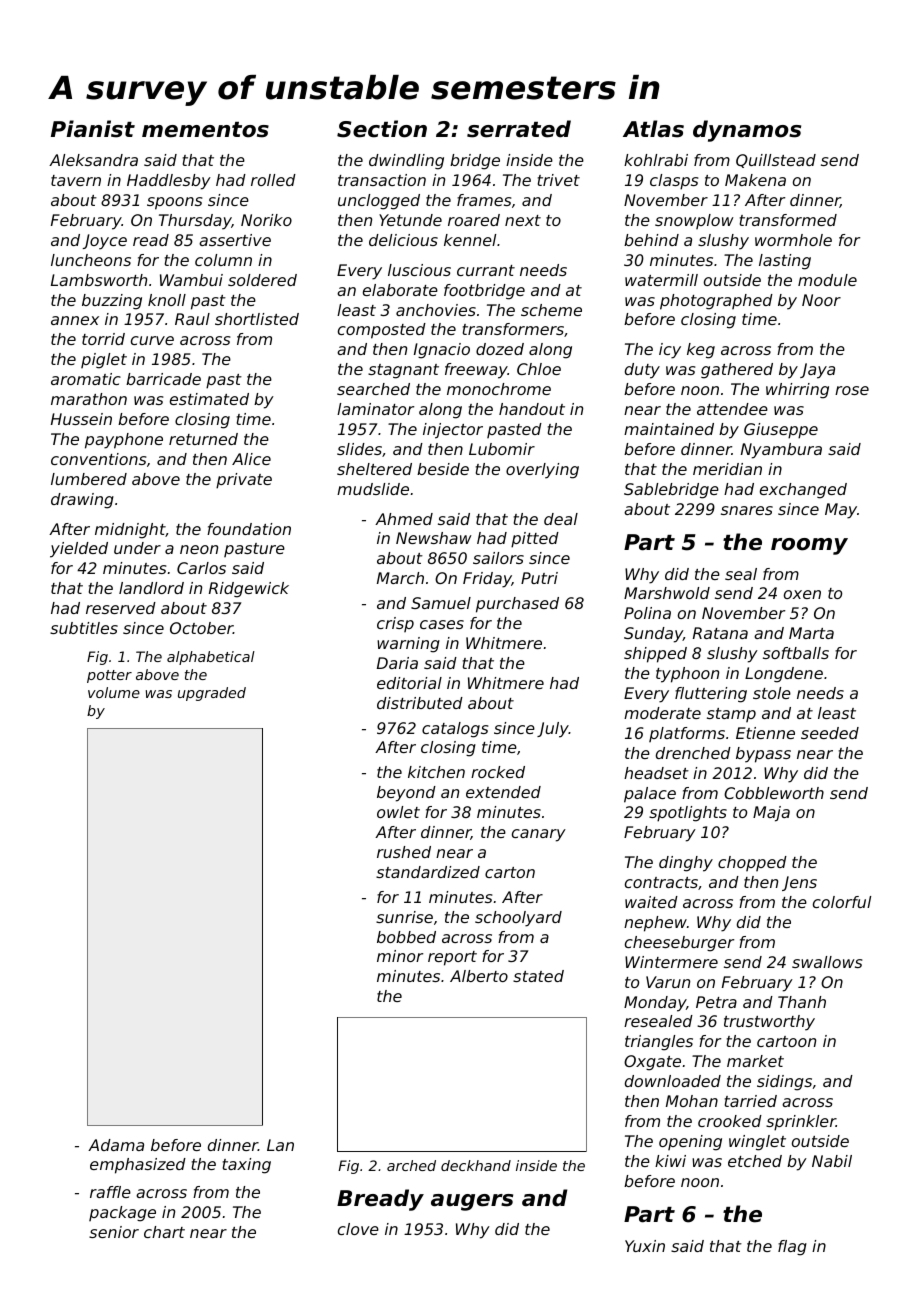  What do you see at coordinates (484, 200) in the screenshot?
I see `frames` at bounding box center [484, 200].
